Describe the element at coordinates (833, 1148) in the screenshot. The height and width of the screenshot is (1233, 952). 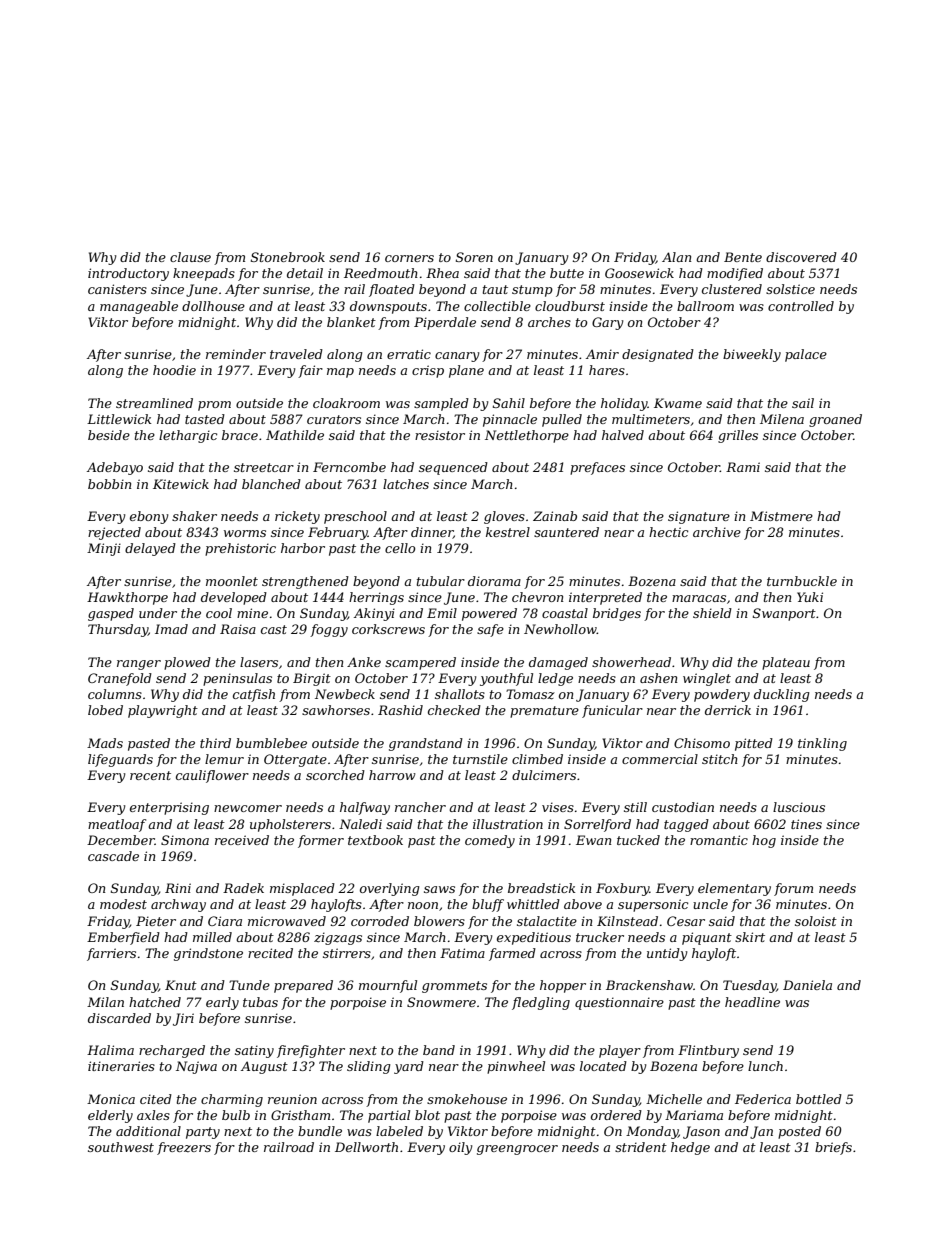
I see `briefs` at that location.
